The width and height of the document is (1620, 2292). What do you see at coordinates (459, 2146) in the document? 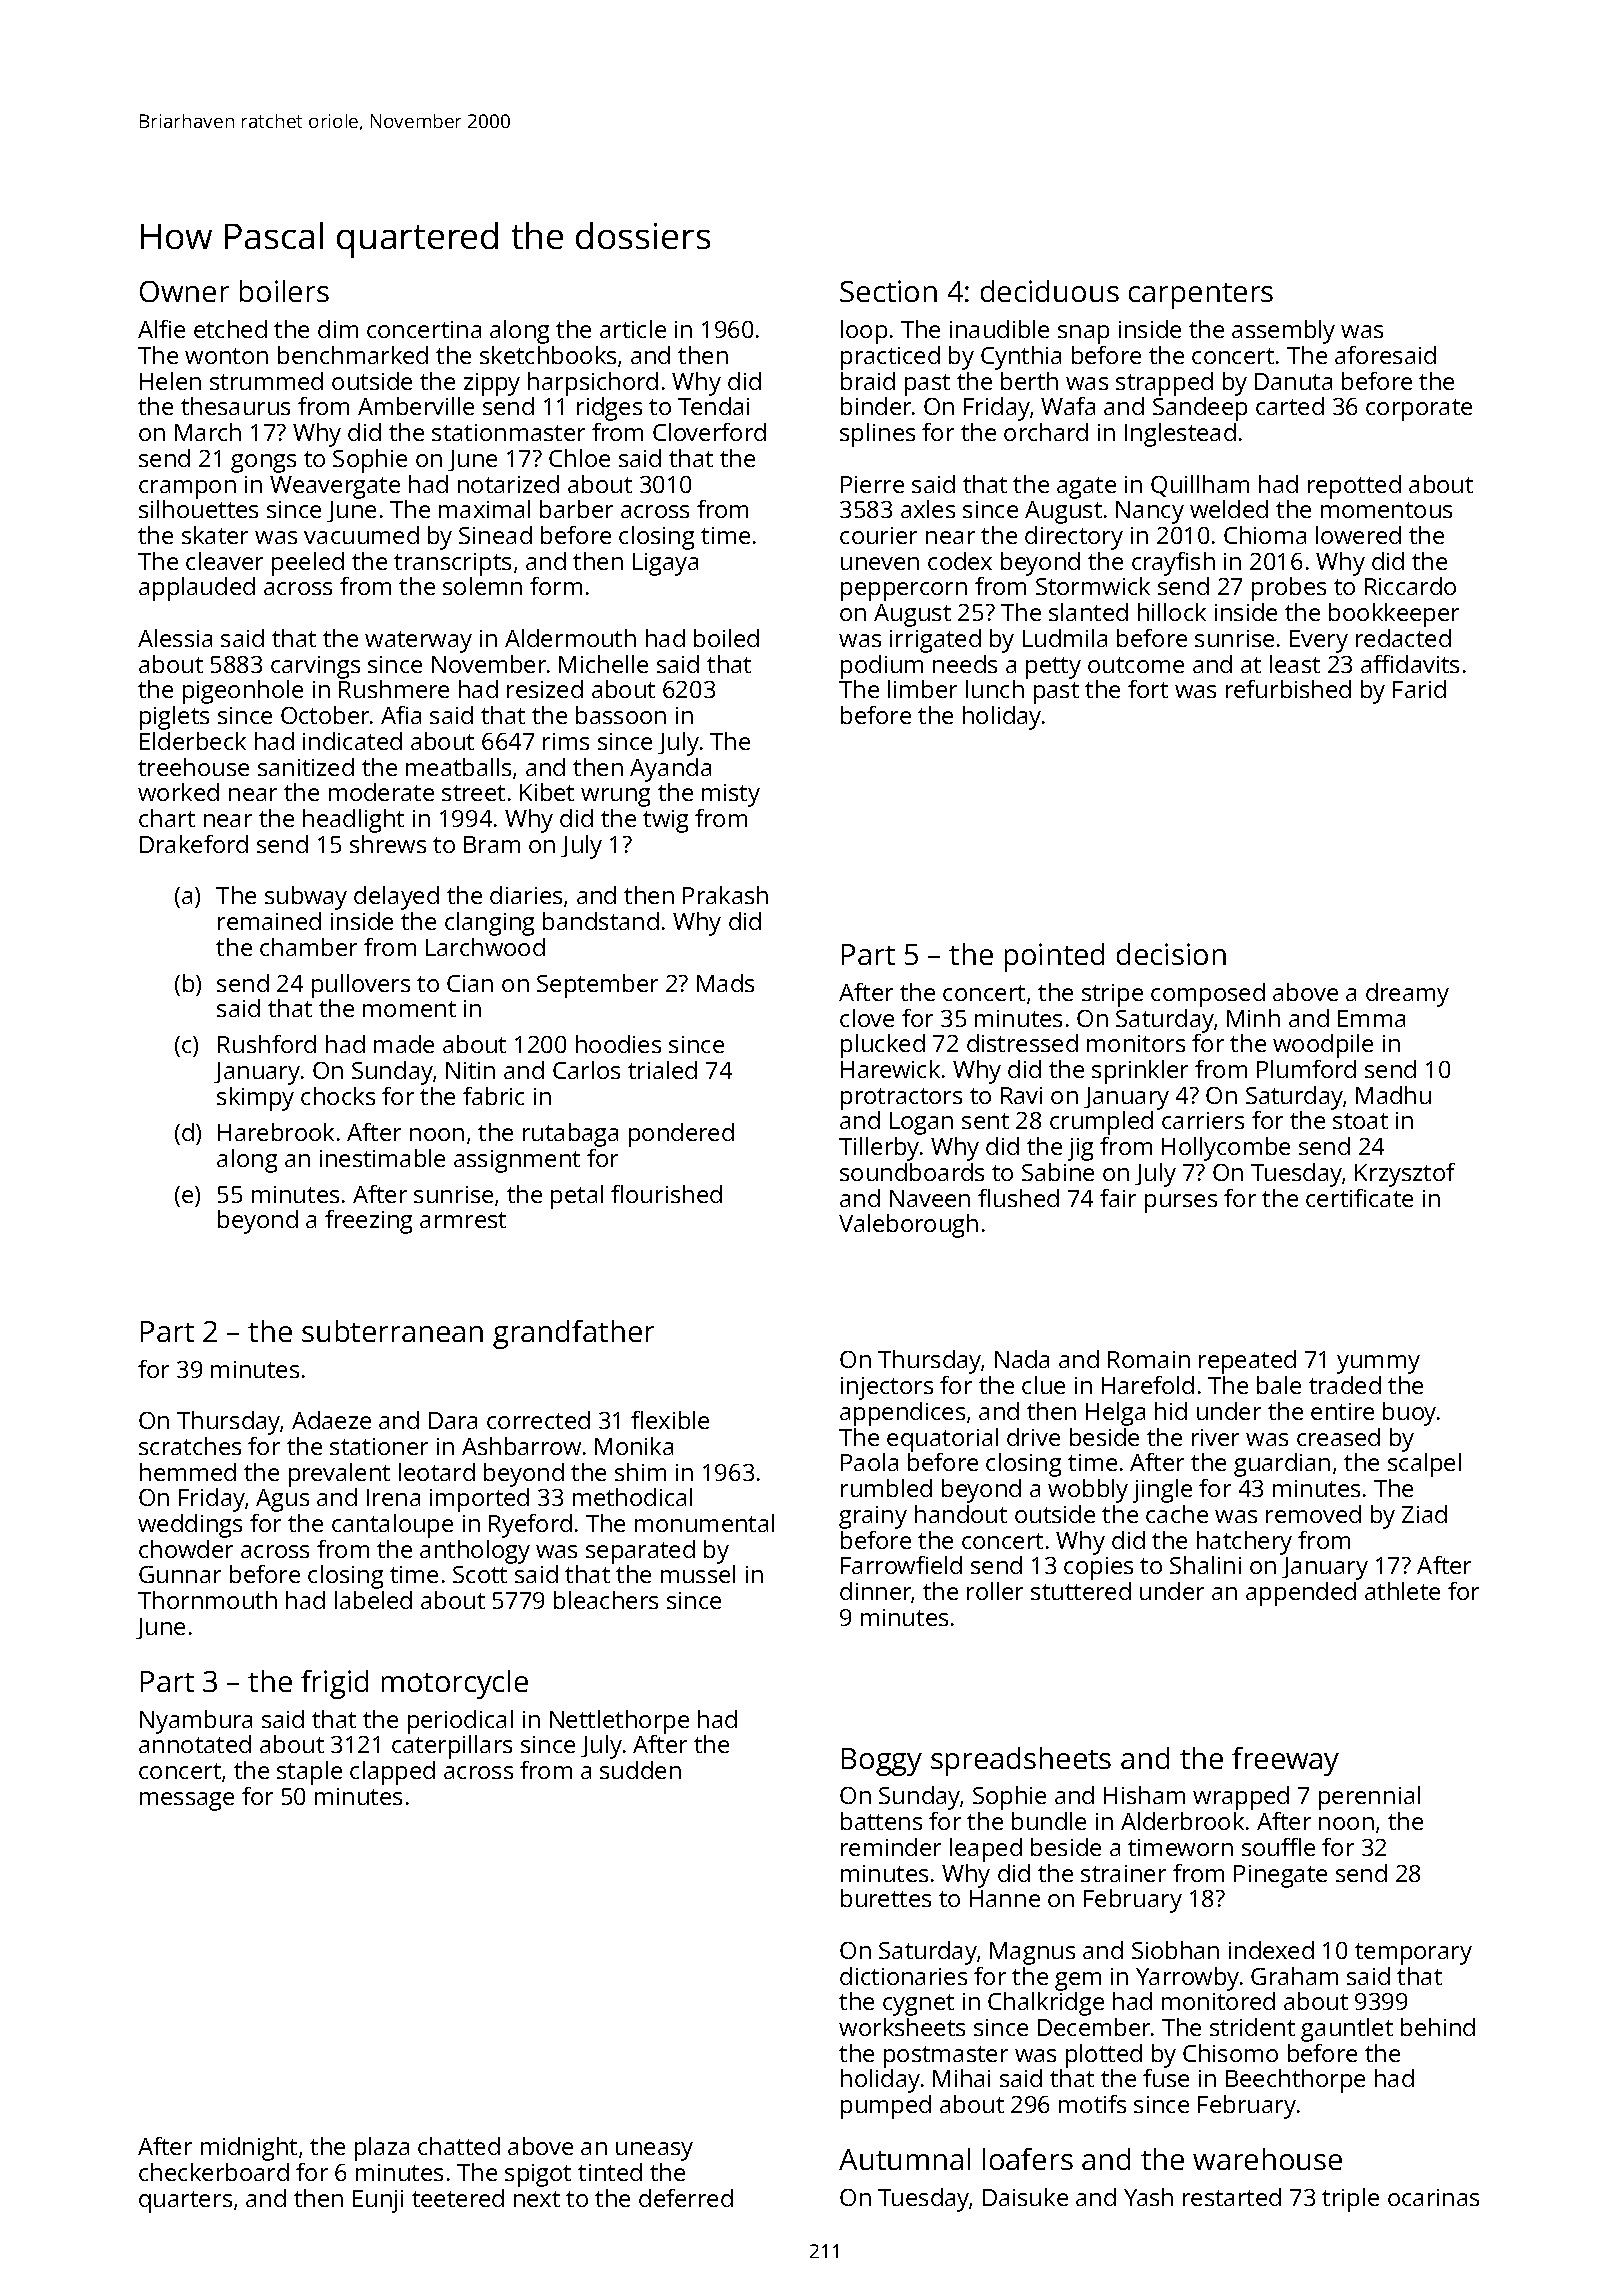
I see `chatted` at bounding box center [459, 2146].
